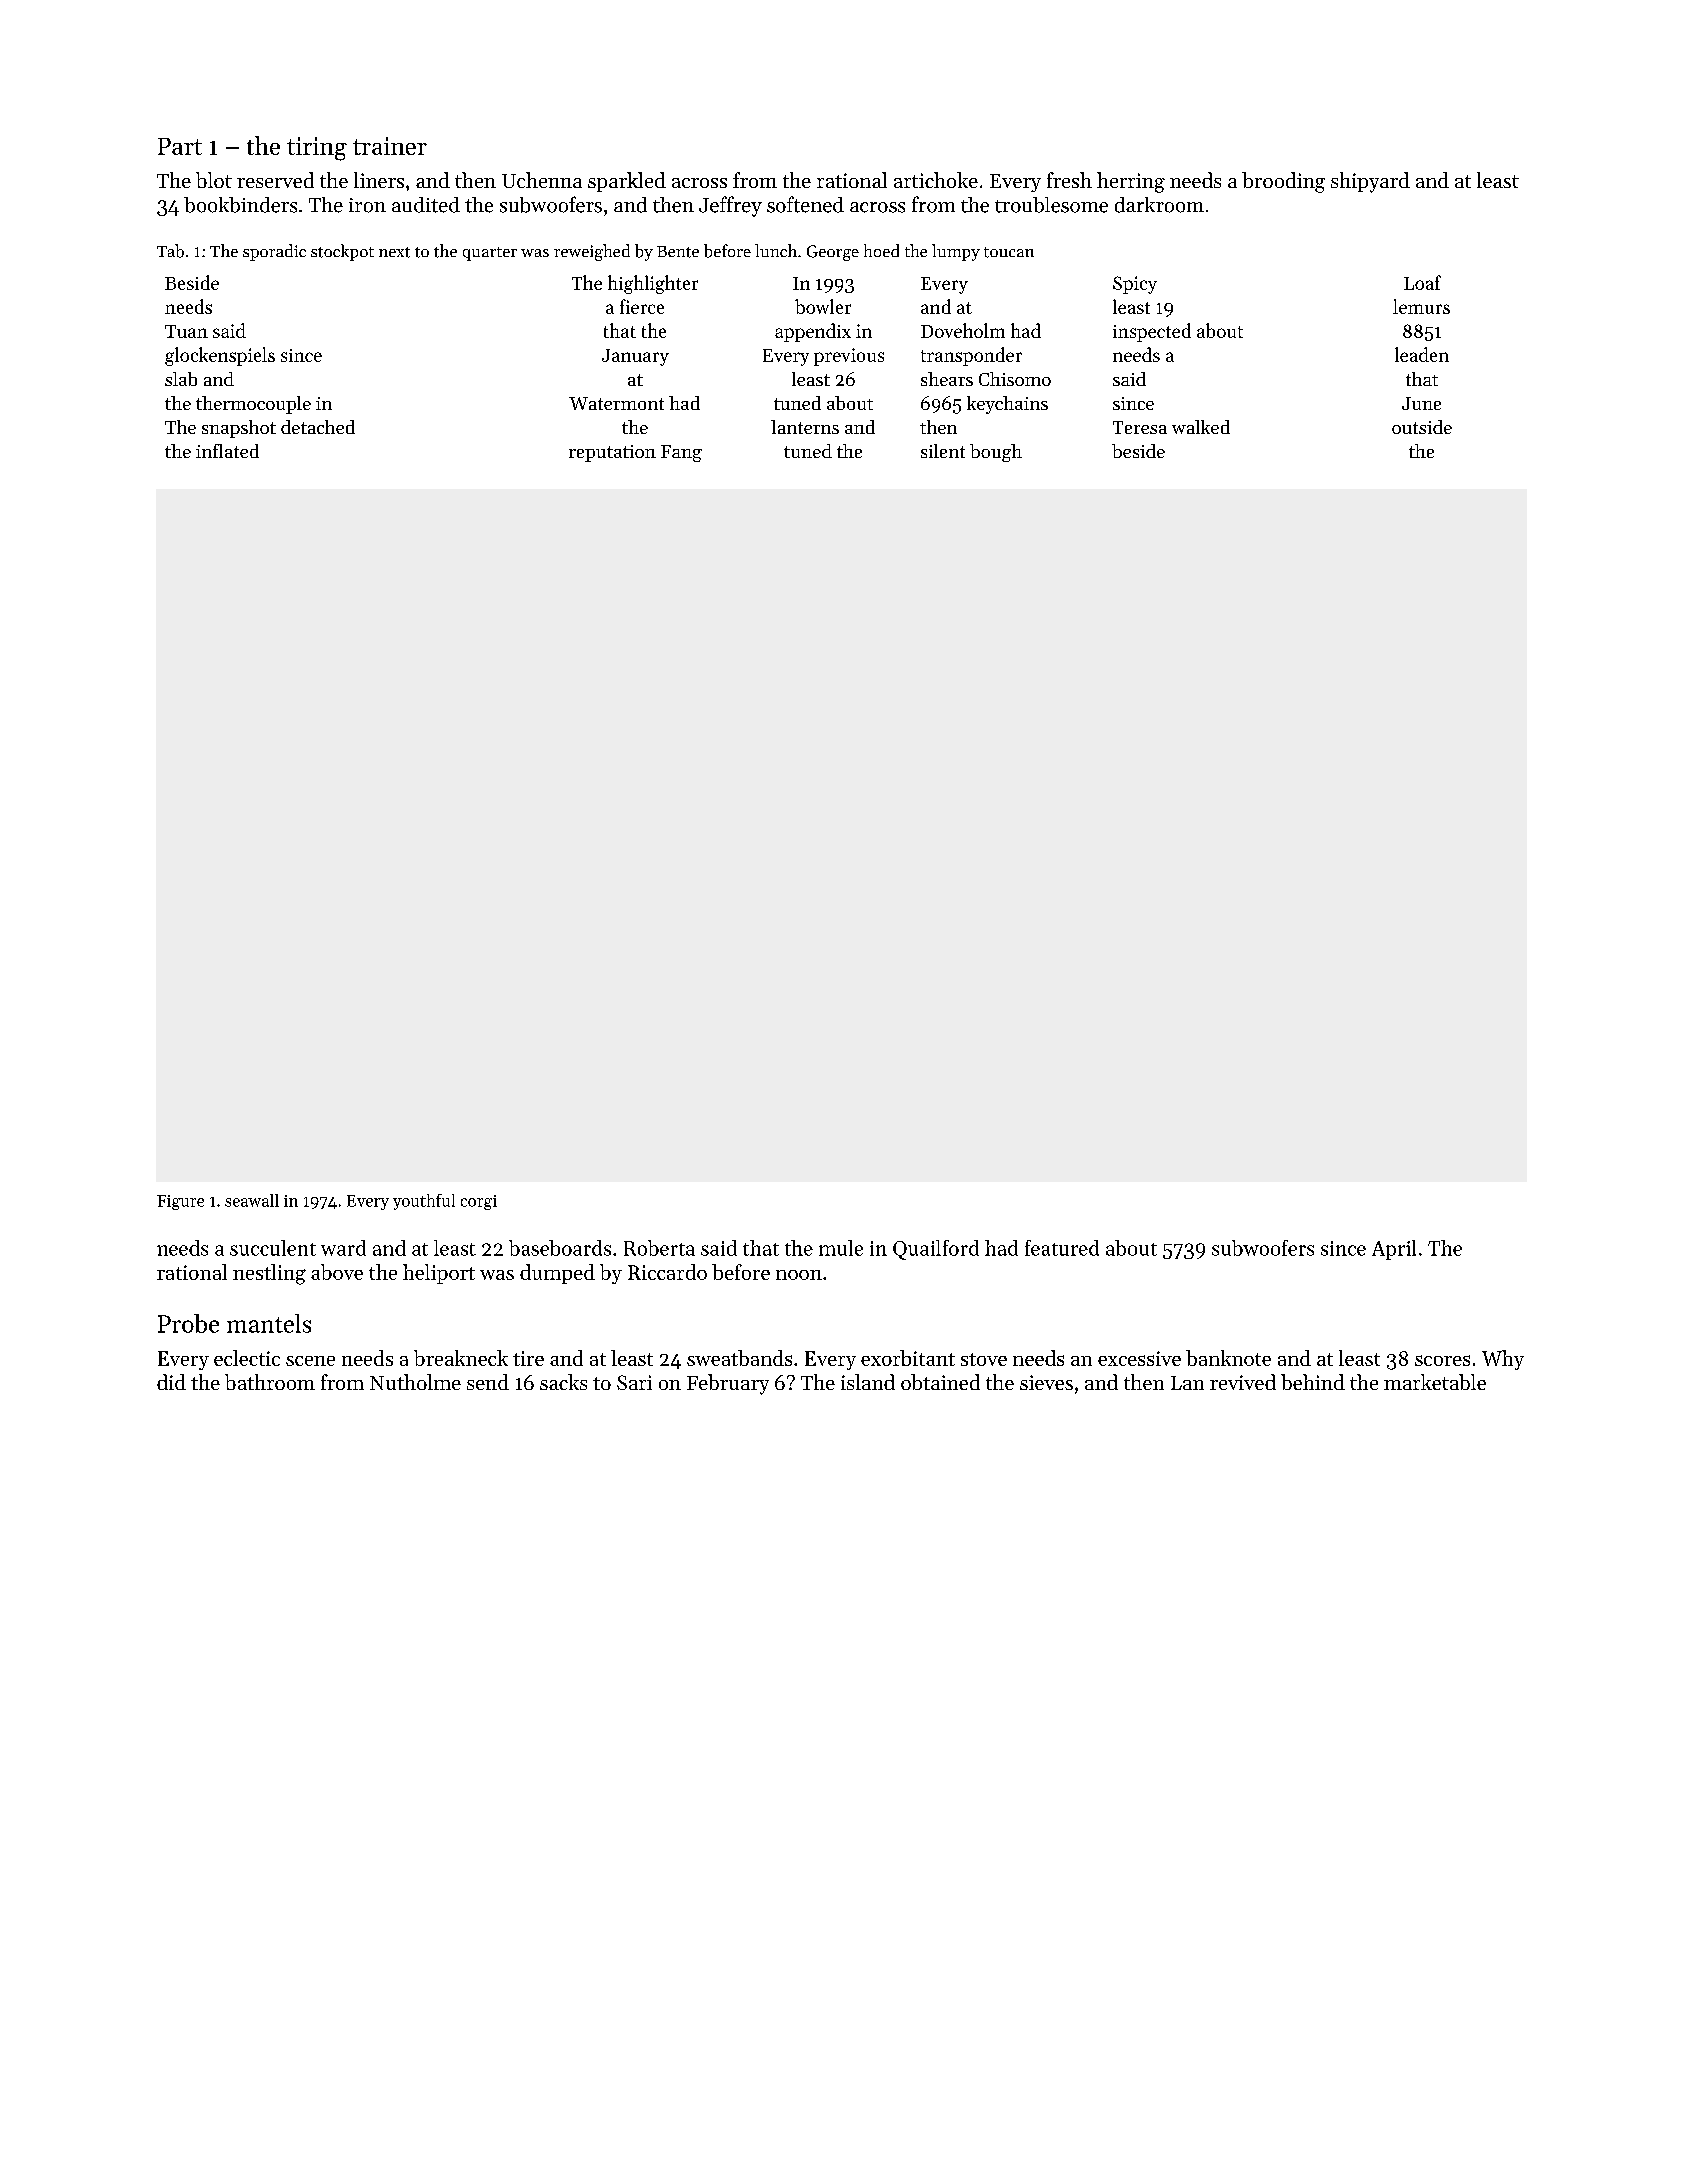  What do you see at coordinates (310, 1361) in the page?
I see `scene` at bounding box center [310, 1361].
